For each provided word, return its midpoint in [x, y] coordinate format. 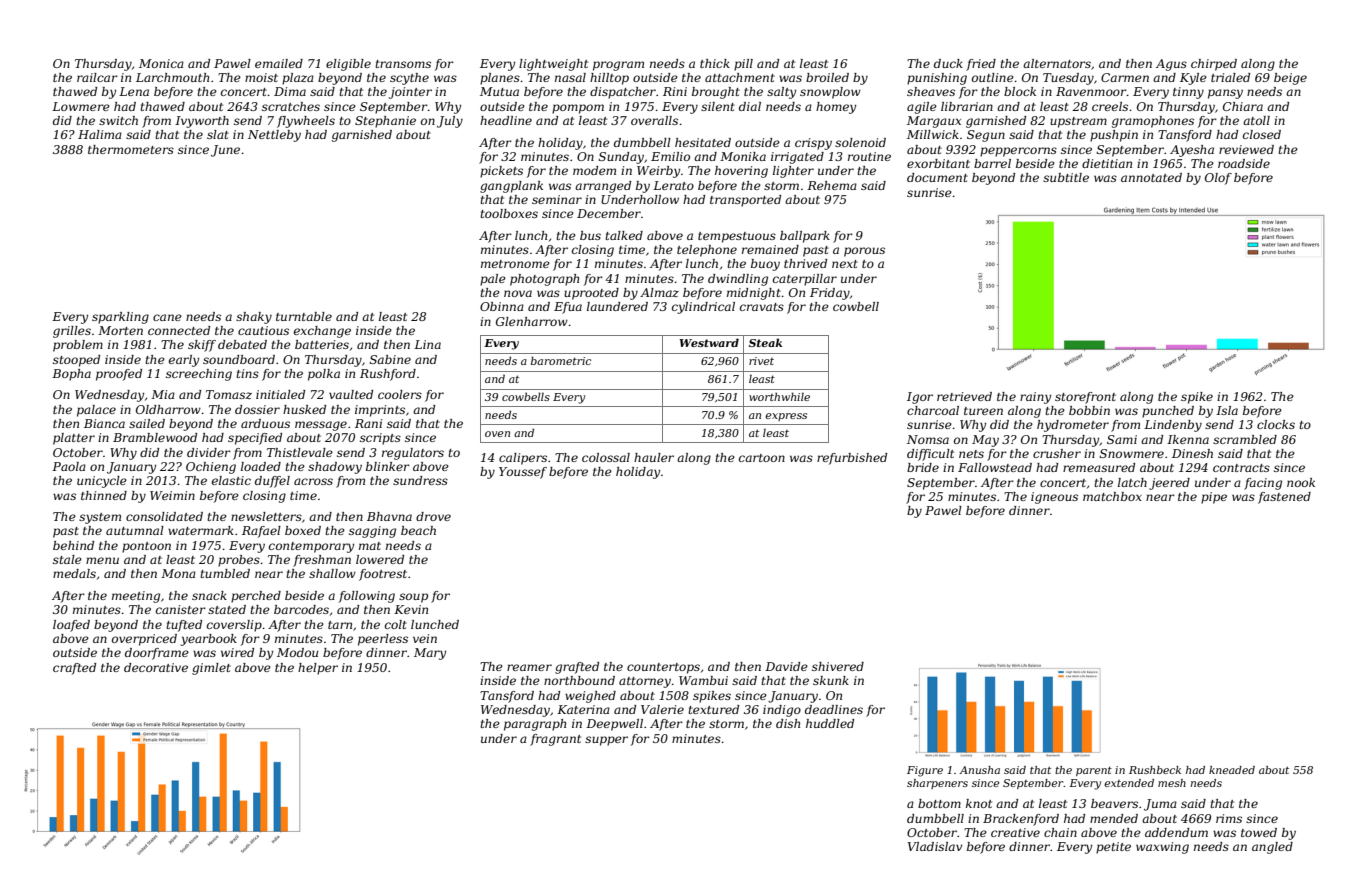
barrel [992, 163]
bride [923, 467]
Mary [430, 654]
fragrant [555, 740]
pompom [578, 109]
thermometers [131, 149]
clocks [1276, 424]
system [100, 518]
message [321, 426]
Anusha [979, 770]
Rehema [832, 185]
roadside [1244, 163]
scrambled [1245, 439]
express [786, 417]
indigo [782, 711]
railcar [97, 77]
